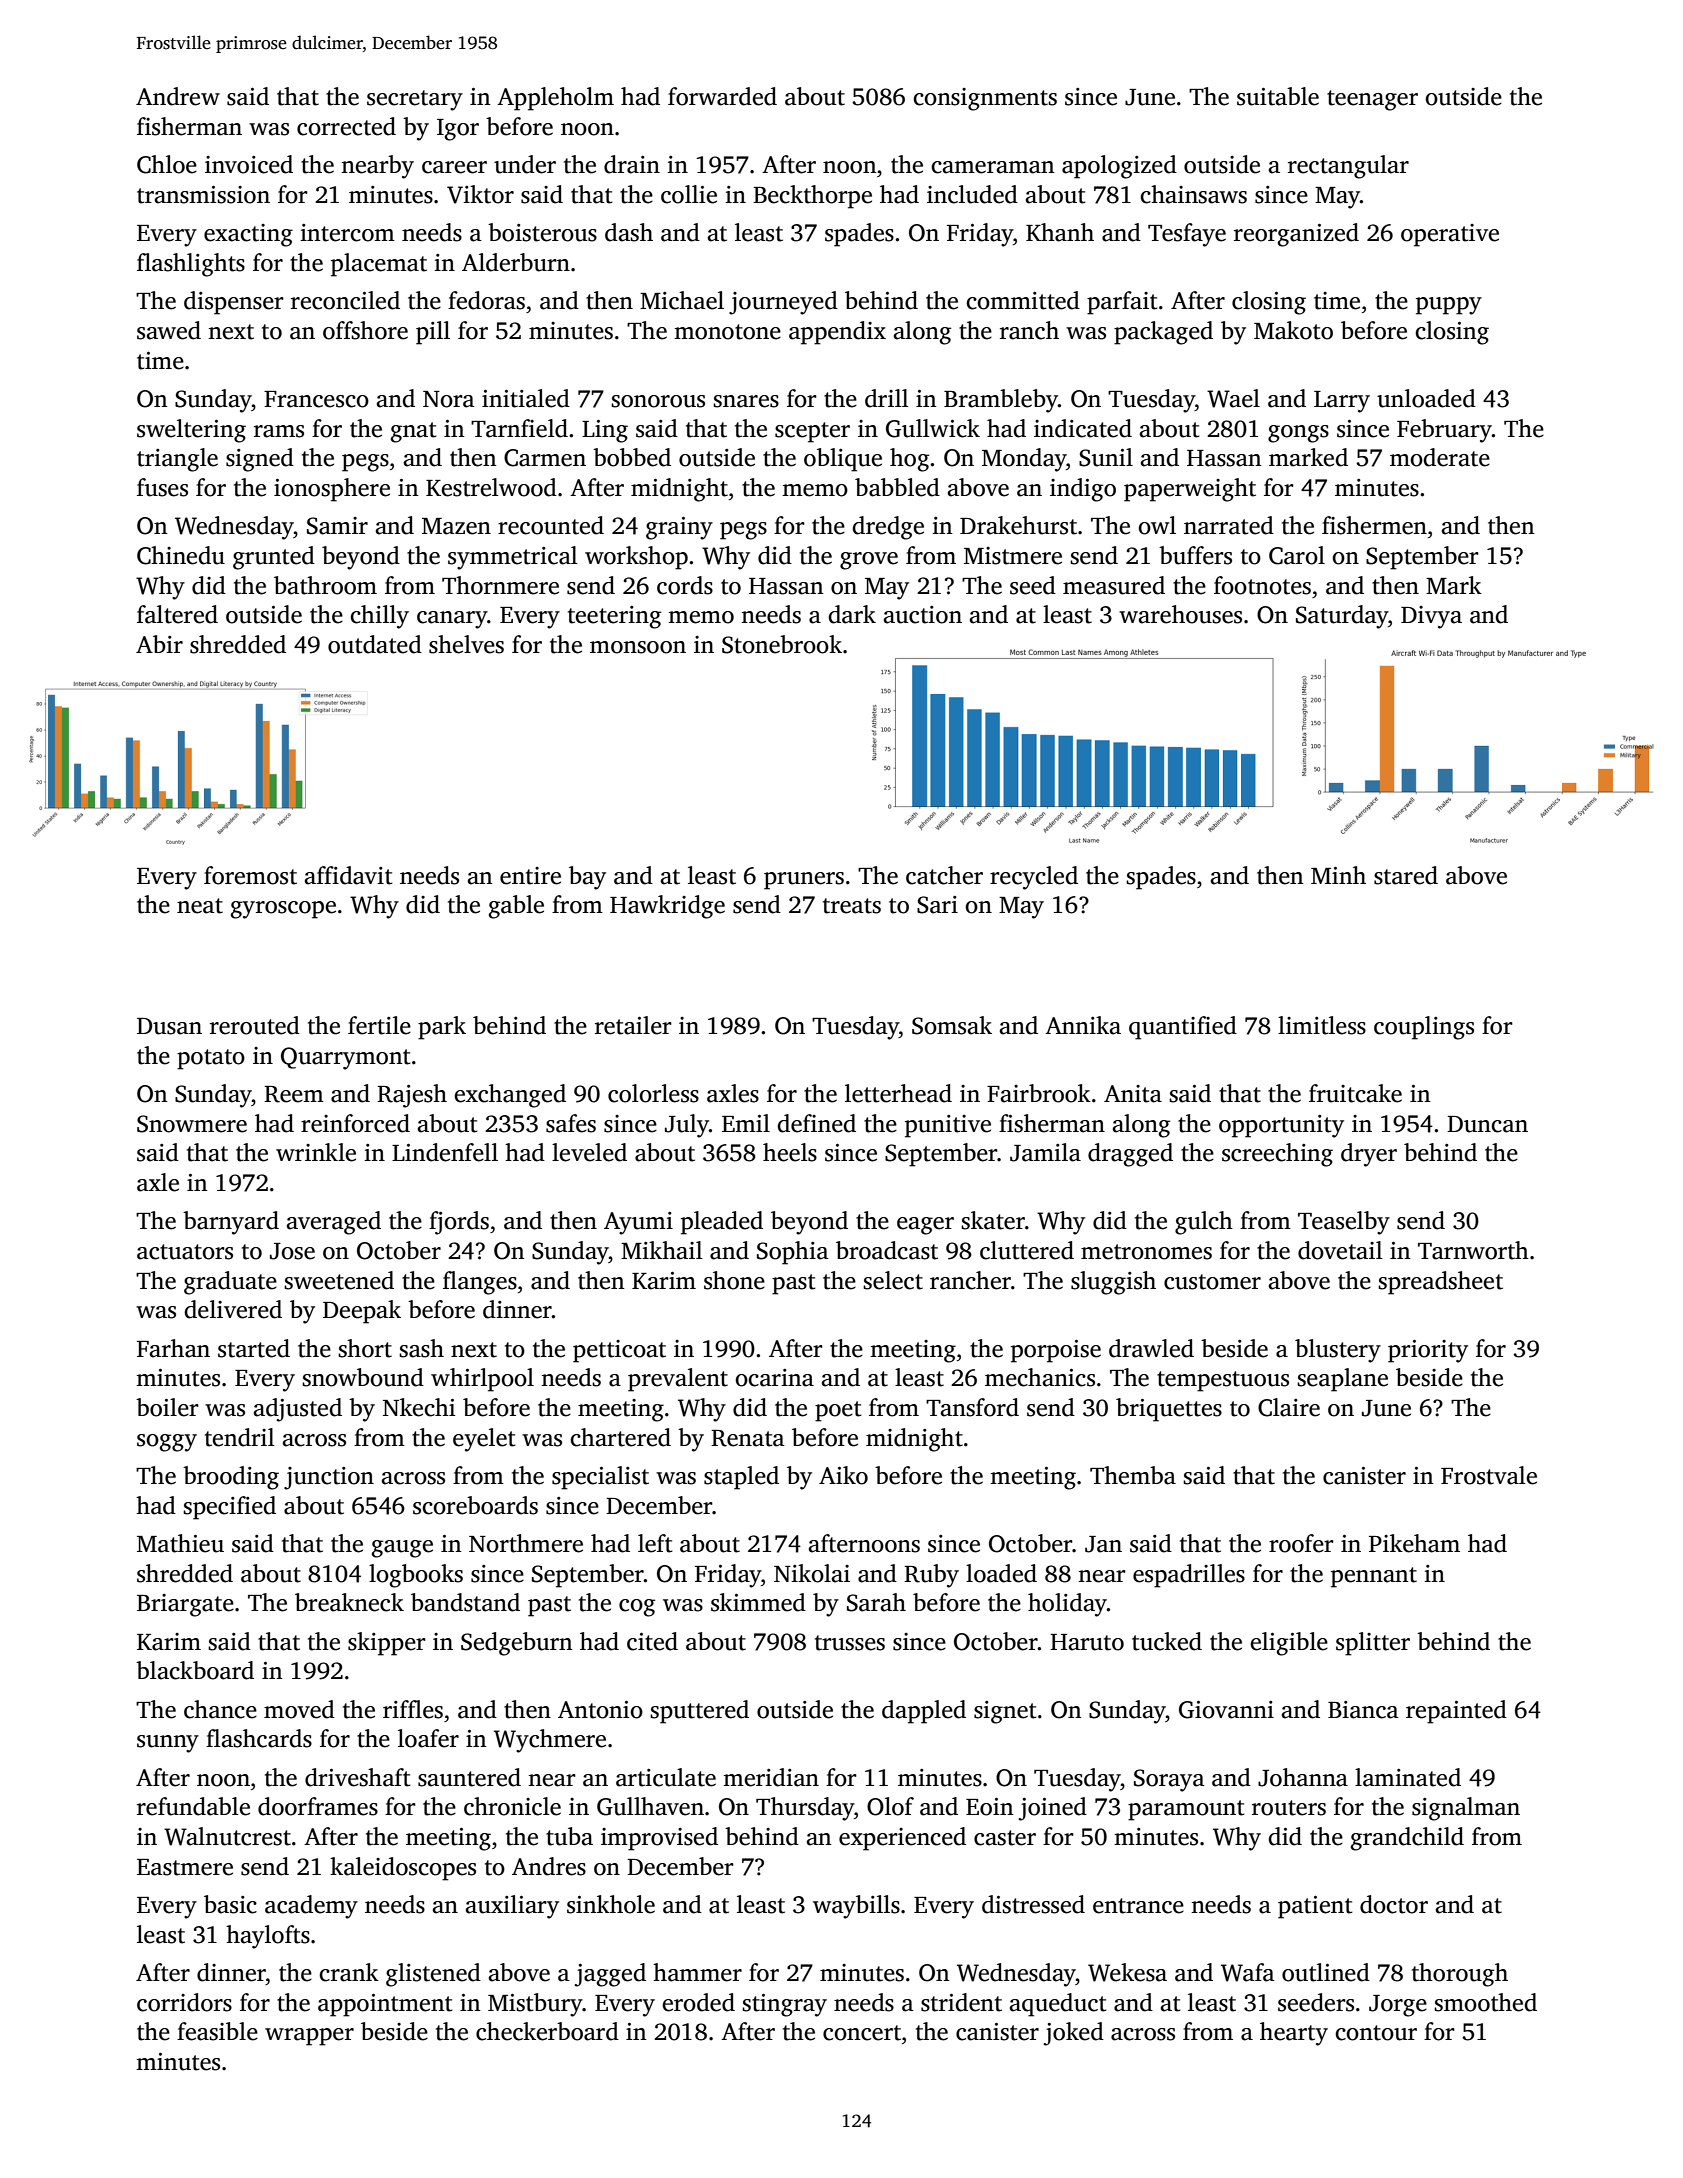  Describe the element at coordinates (1322, 1025) in the page. I see `limitless` at that location.
